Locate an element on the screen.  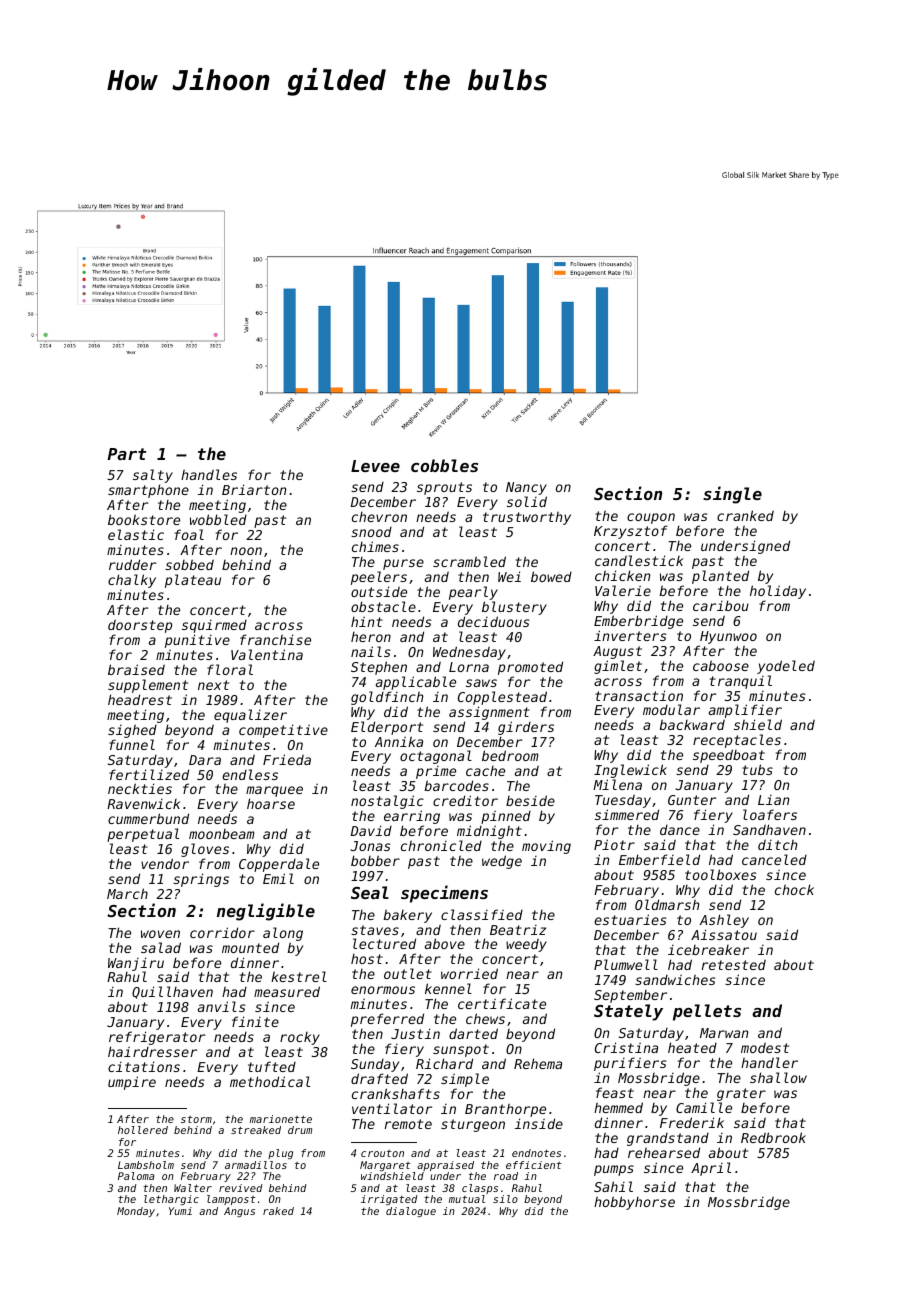
mounted is located at coordinates (250, 947).
